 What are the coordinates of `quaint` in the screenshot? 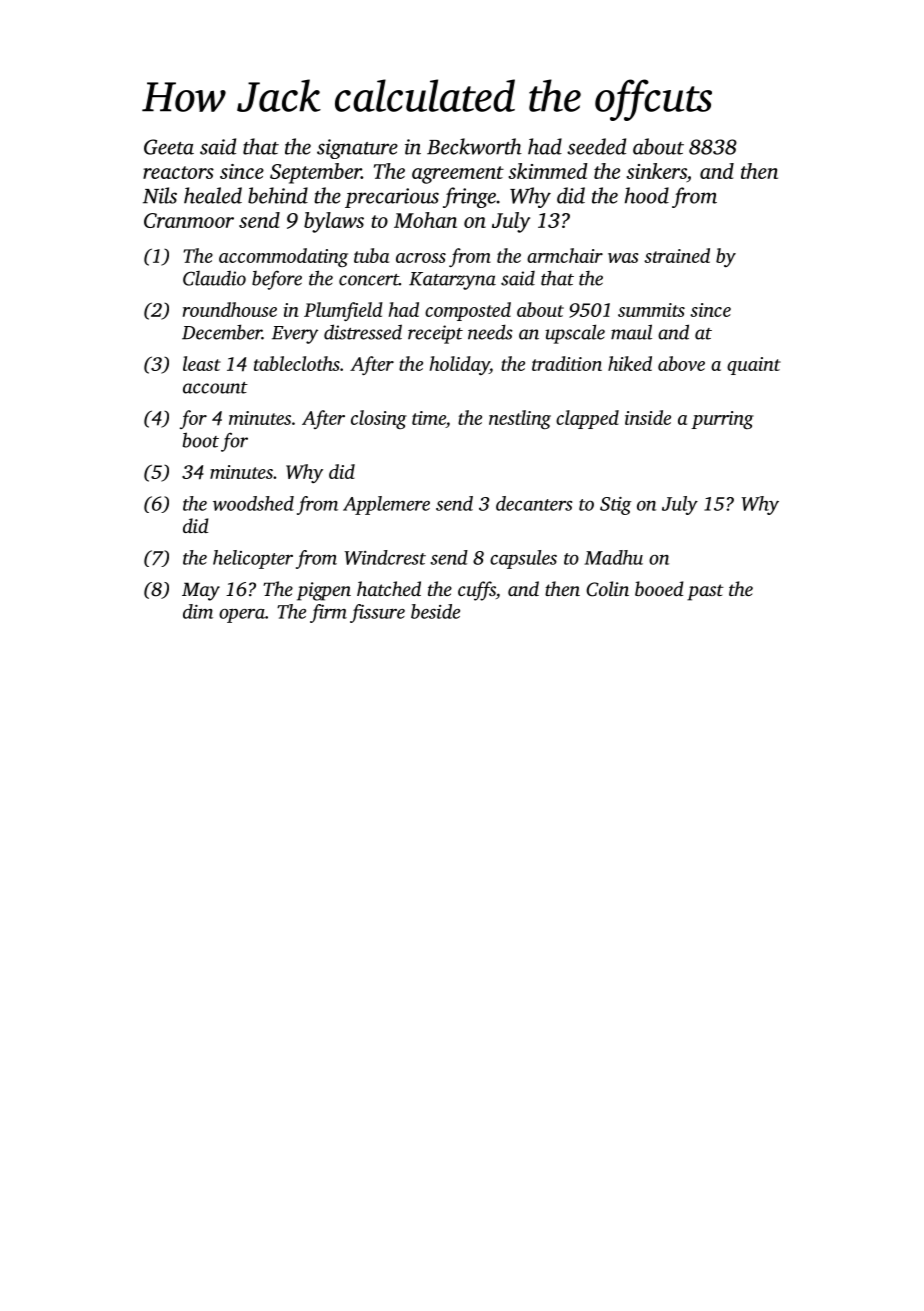 It's located at (754, 366).
